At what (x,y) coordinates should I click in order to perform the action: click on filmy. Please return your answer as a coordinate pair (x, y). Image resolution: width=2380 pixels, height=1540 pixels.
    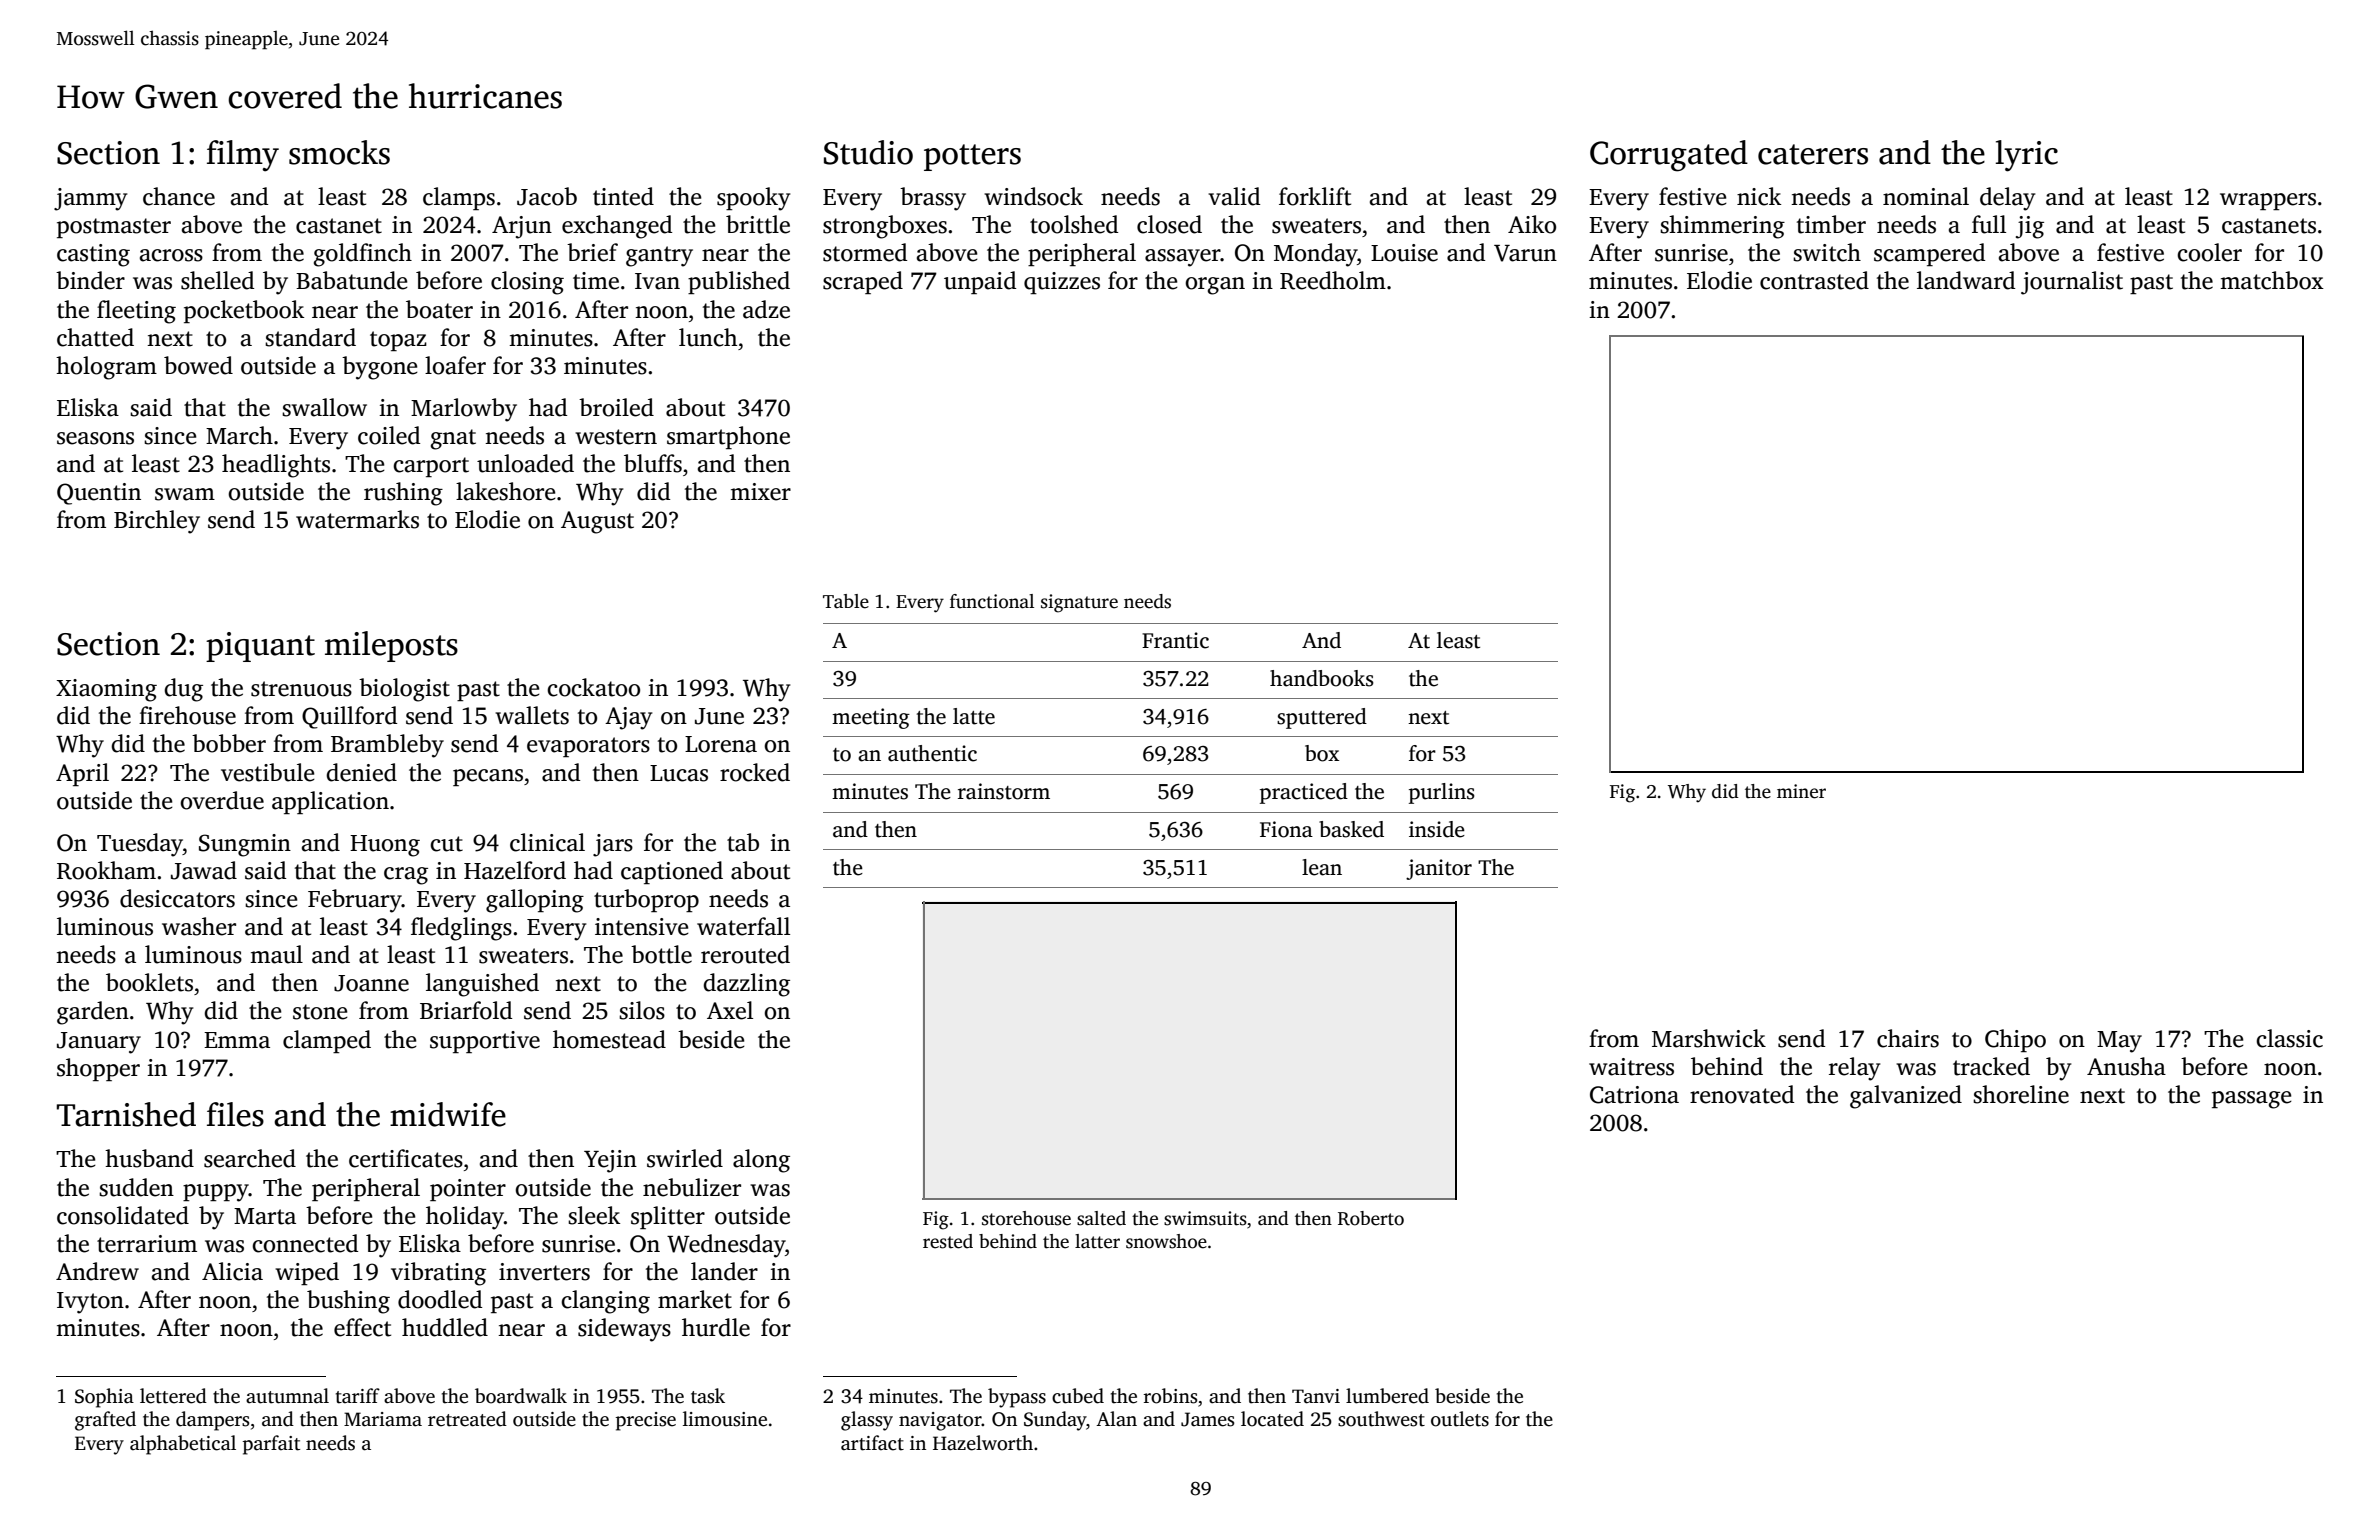
    Looking at the image, I should click on (243, 156).
